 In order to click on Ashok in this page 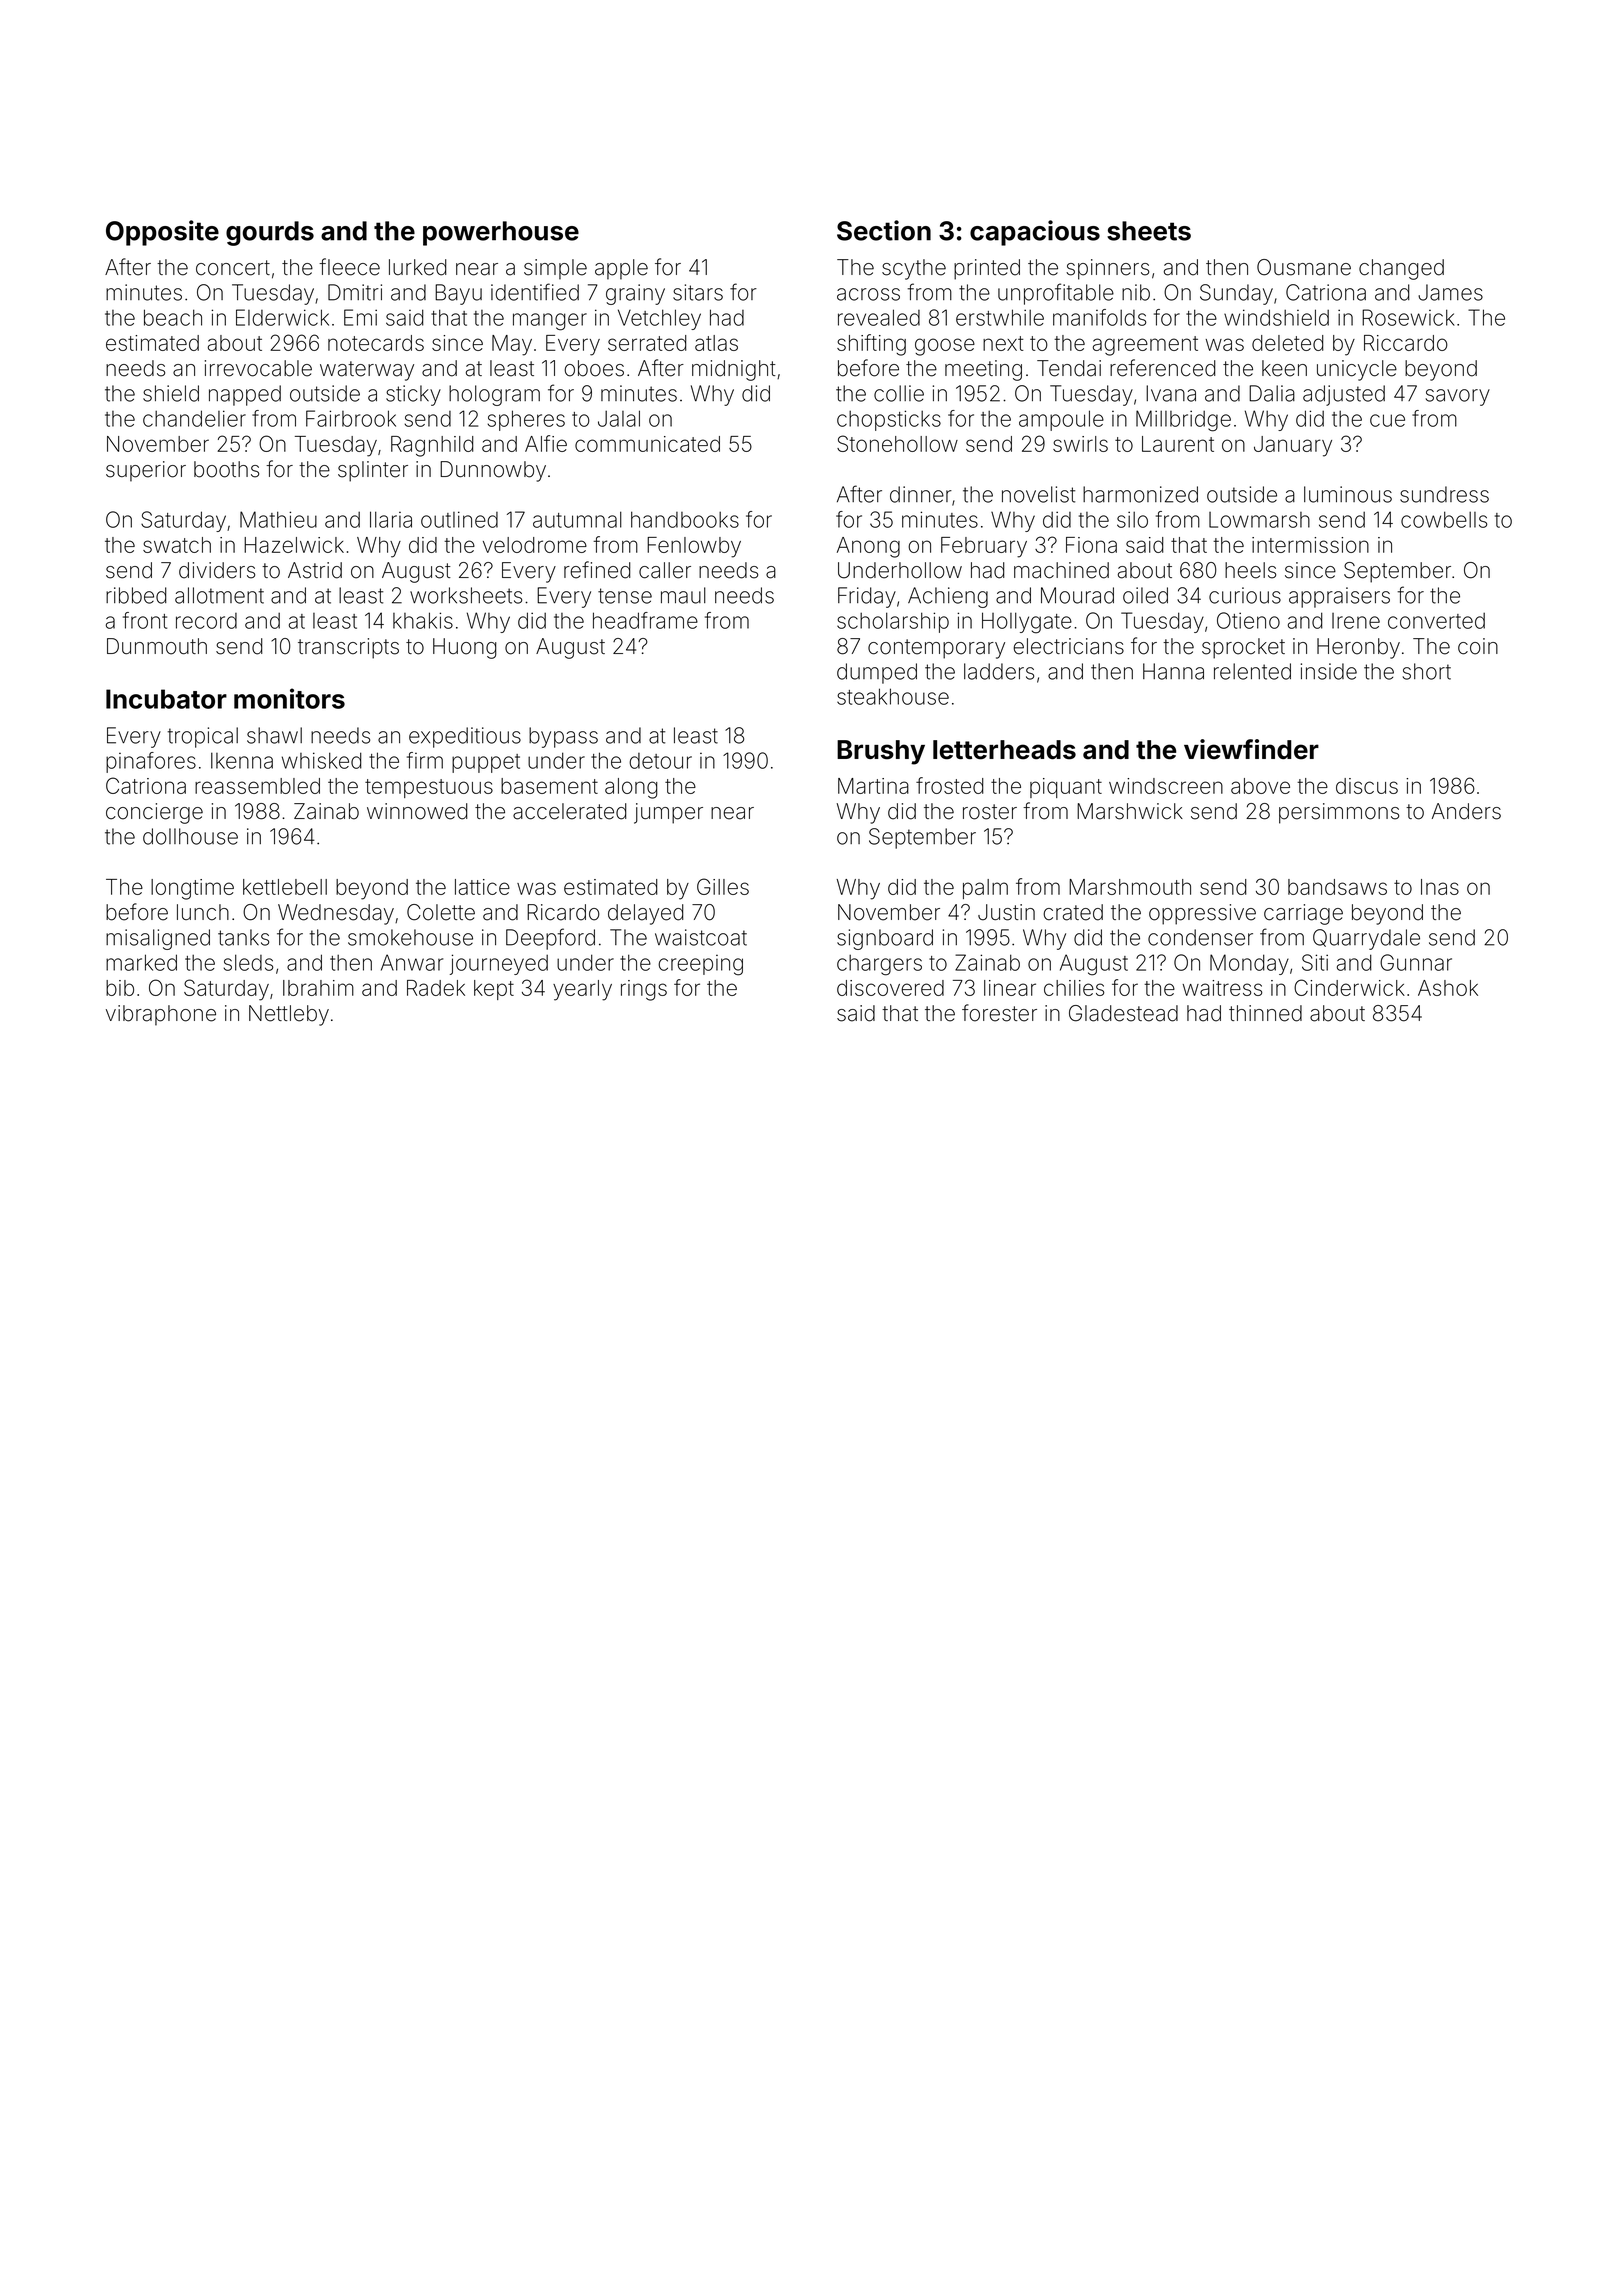, I will do `click(1448, 988)`.
